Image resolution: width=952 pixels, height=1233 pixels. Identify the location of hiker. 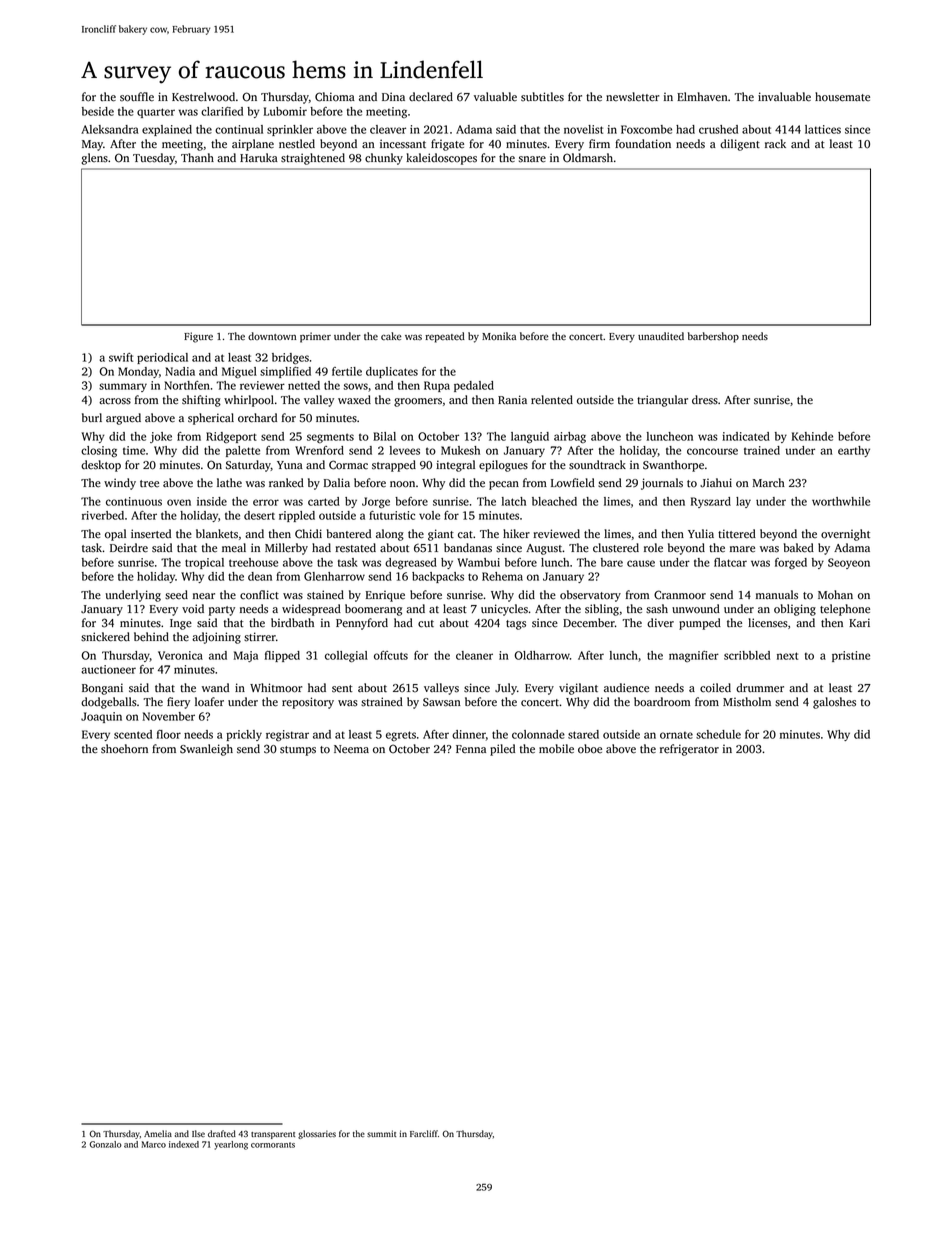
(516, 534).
